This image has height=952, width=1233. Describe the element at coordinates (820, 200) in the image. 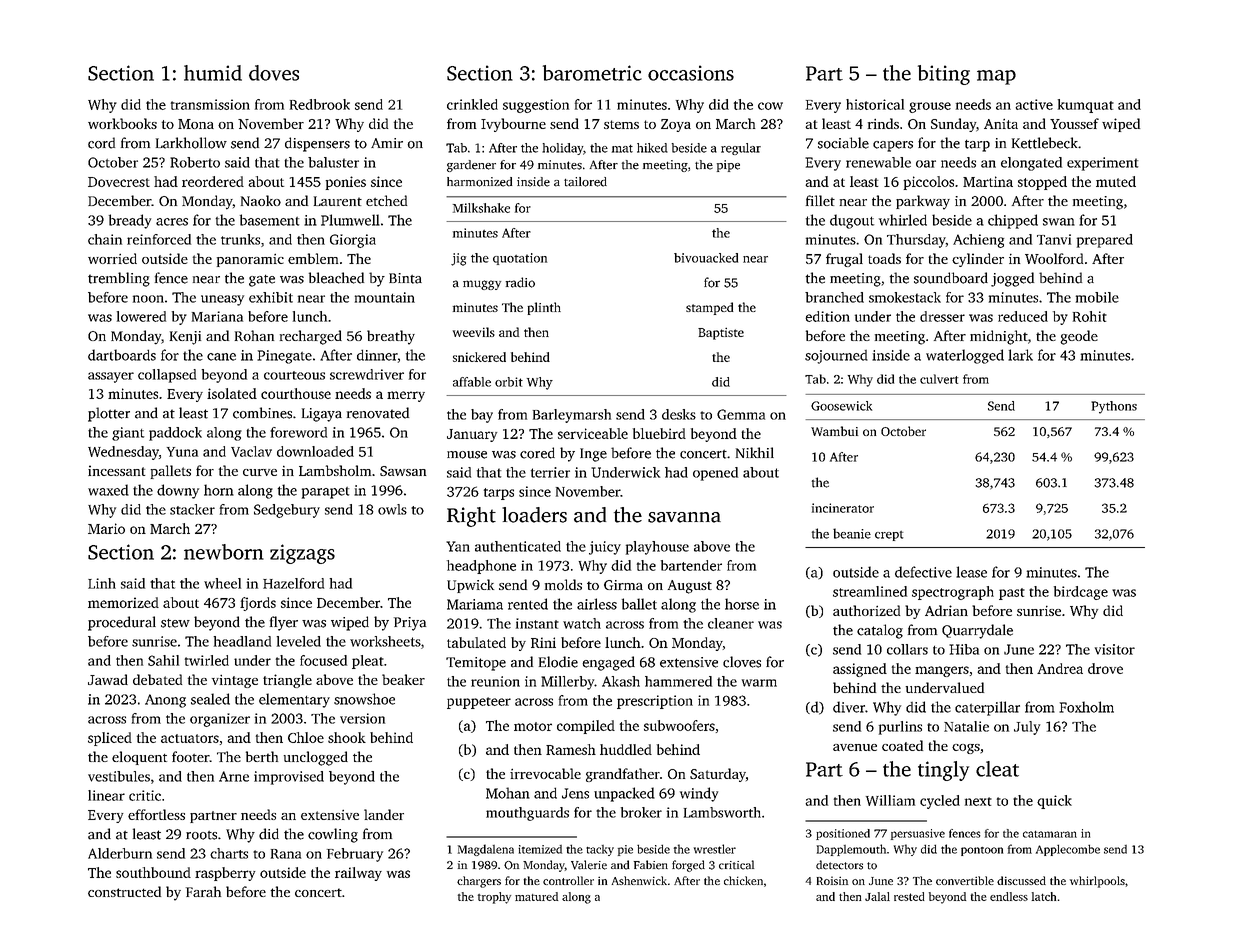

I see `fillet` at that location.
